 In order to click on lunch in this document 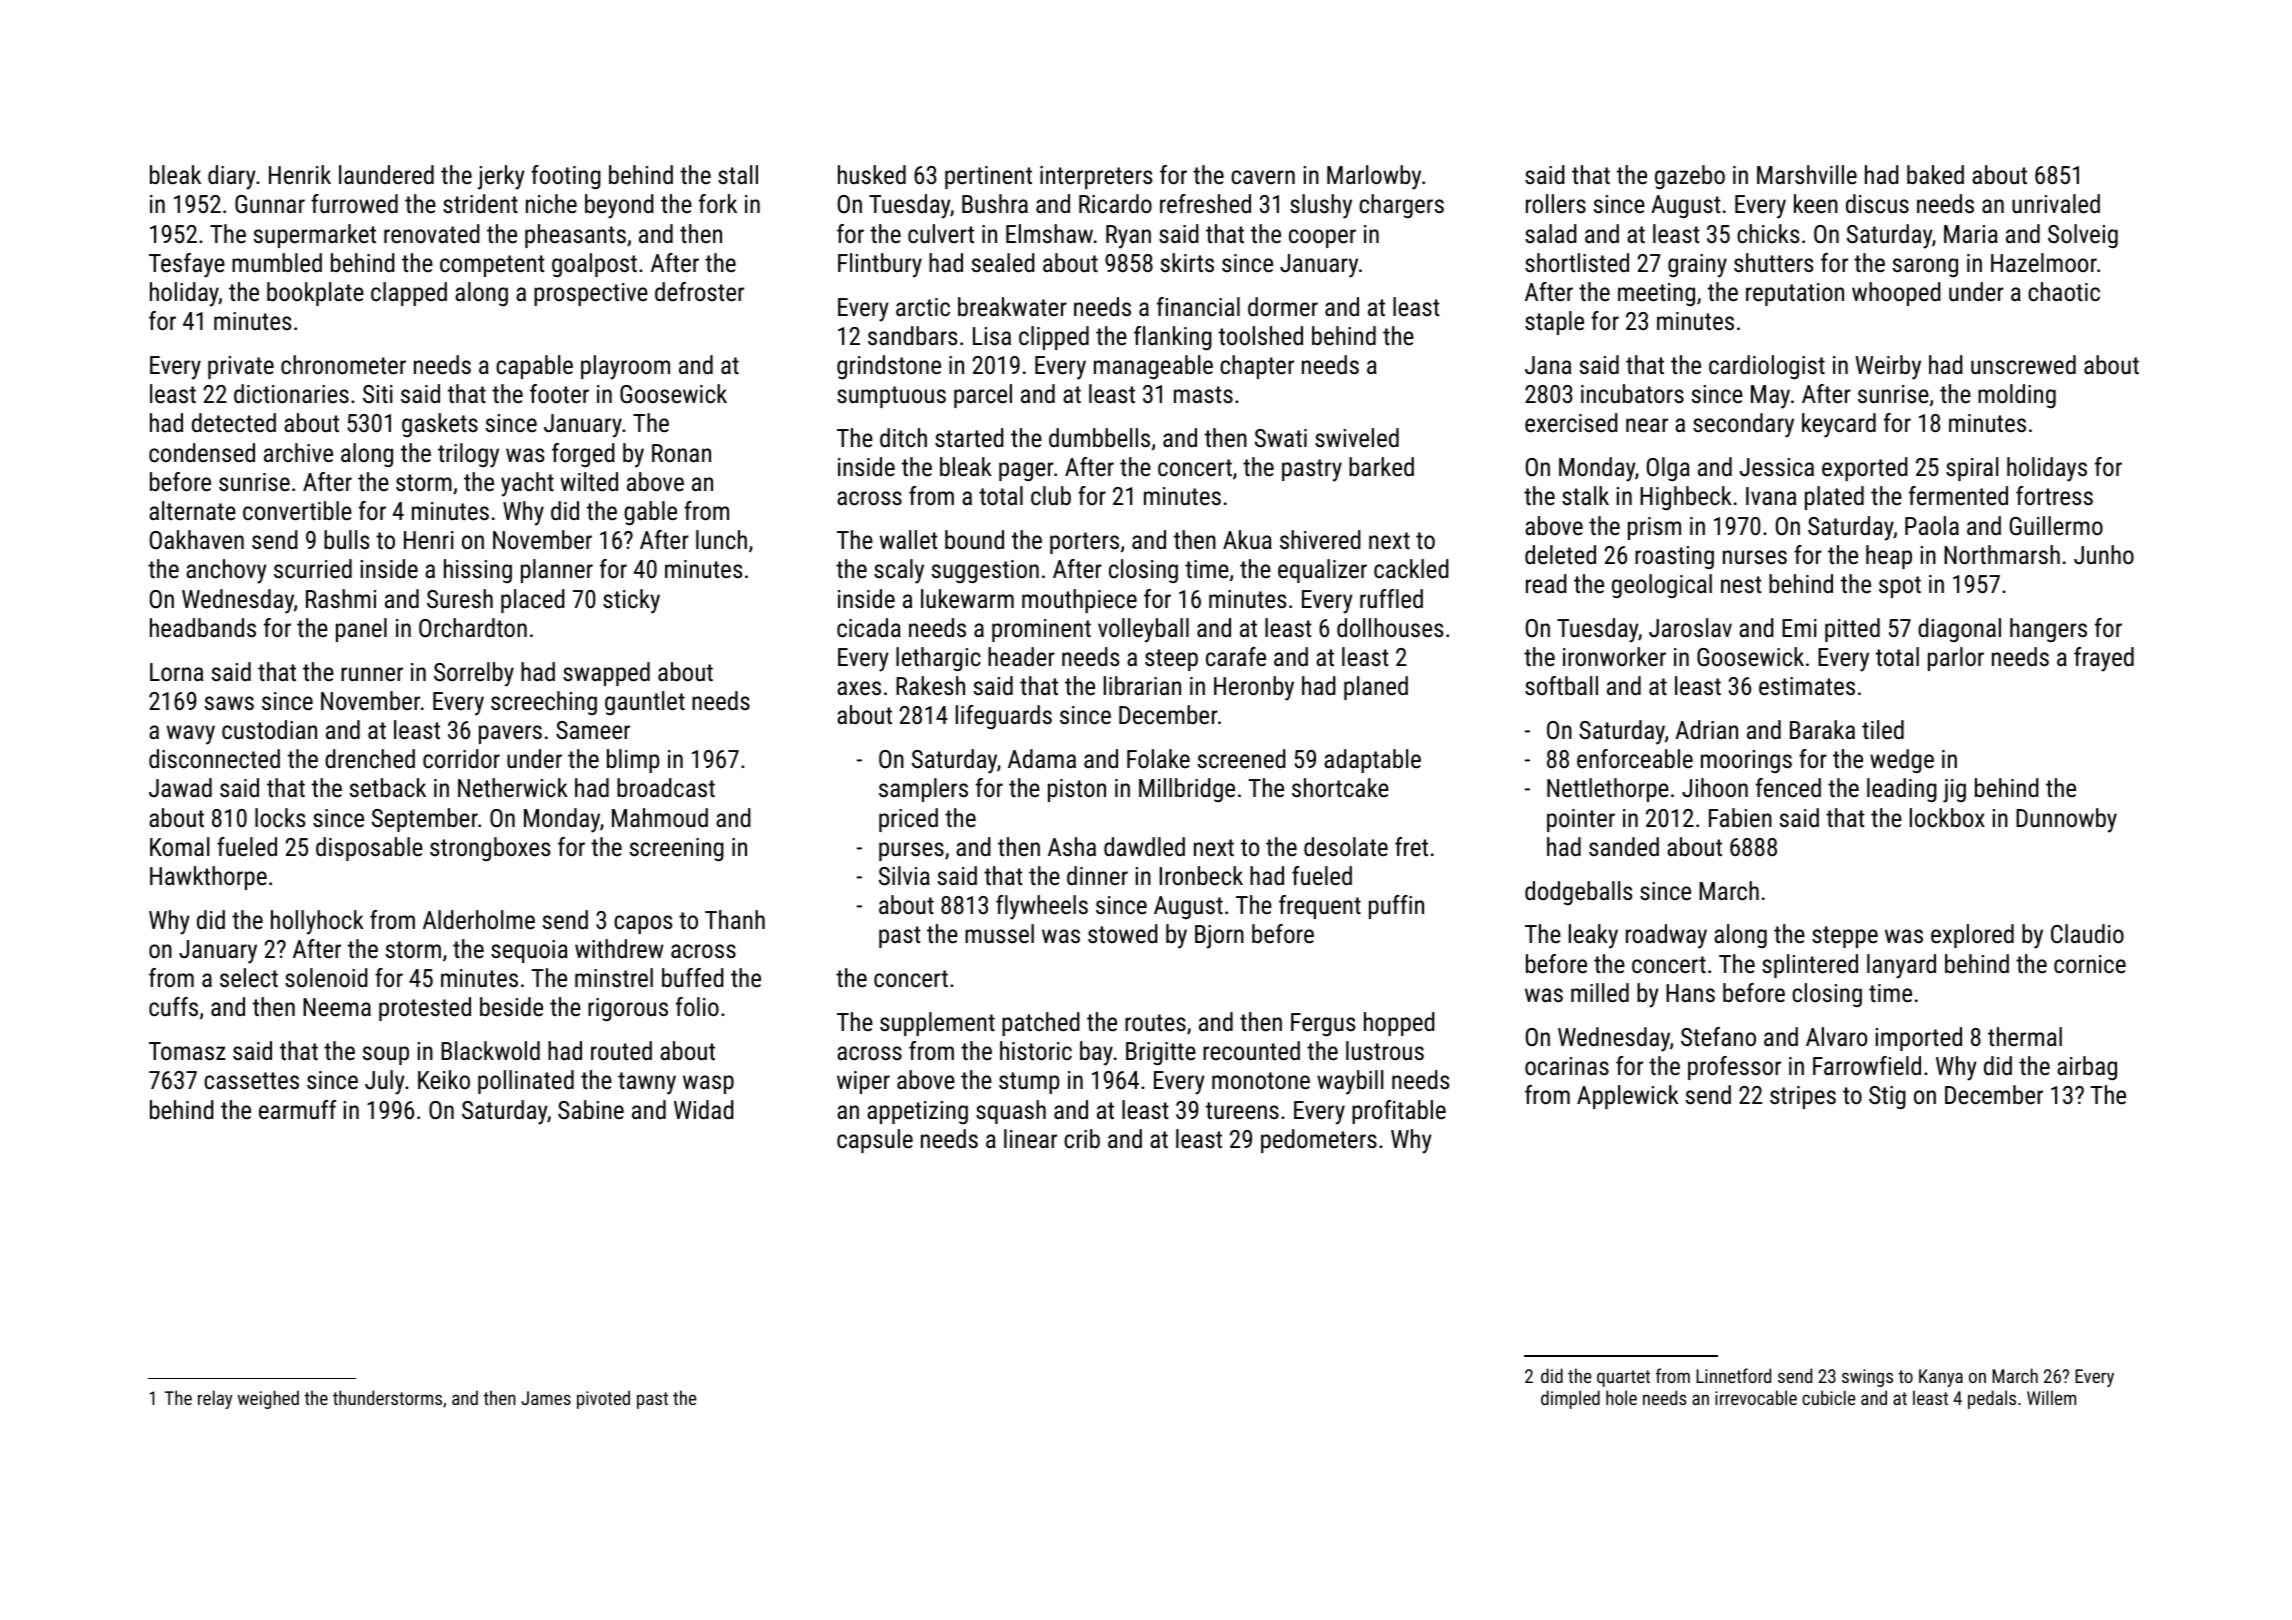, I will do `click(721, 539)`.
